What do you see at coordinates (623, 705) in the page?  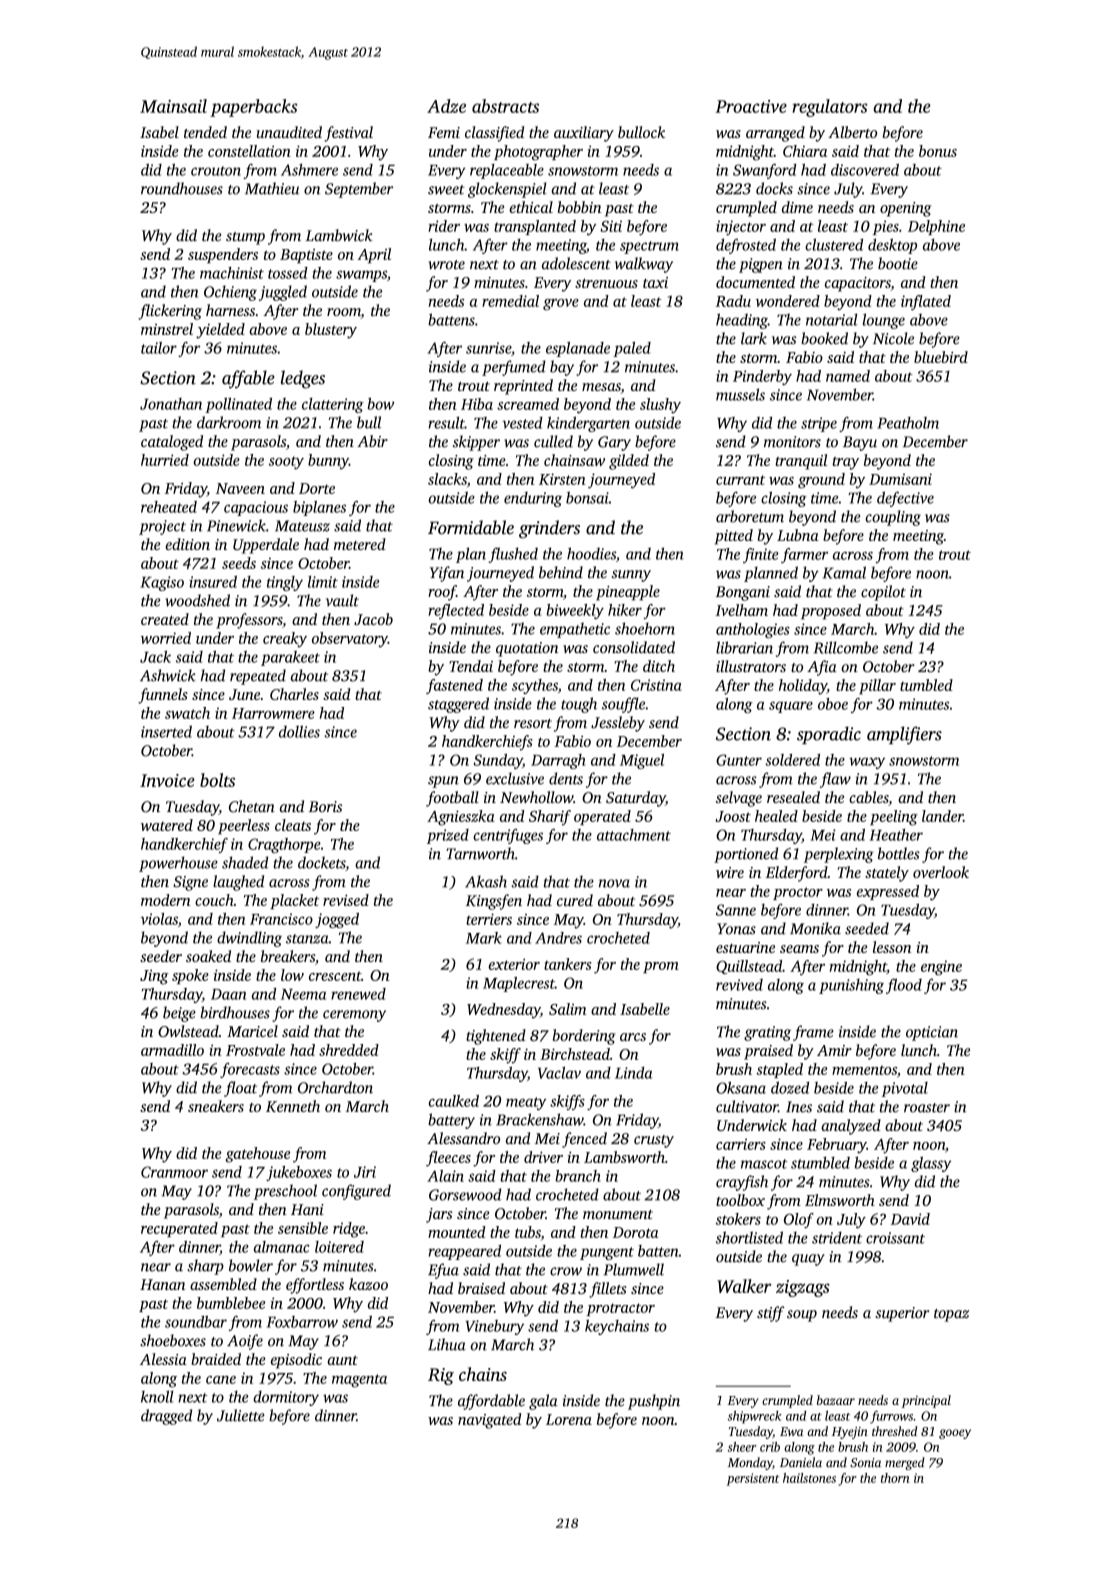 I see `souffle` at bounding box center [623, 705].
